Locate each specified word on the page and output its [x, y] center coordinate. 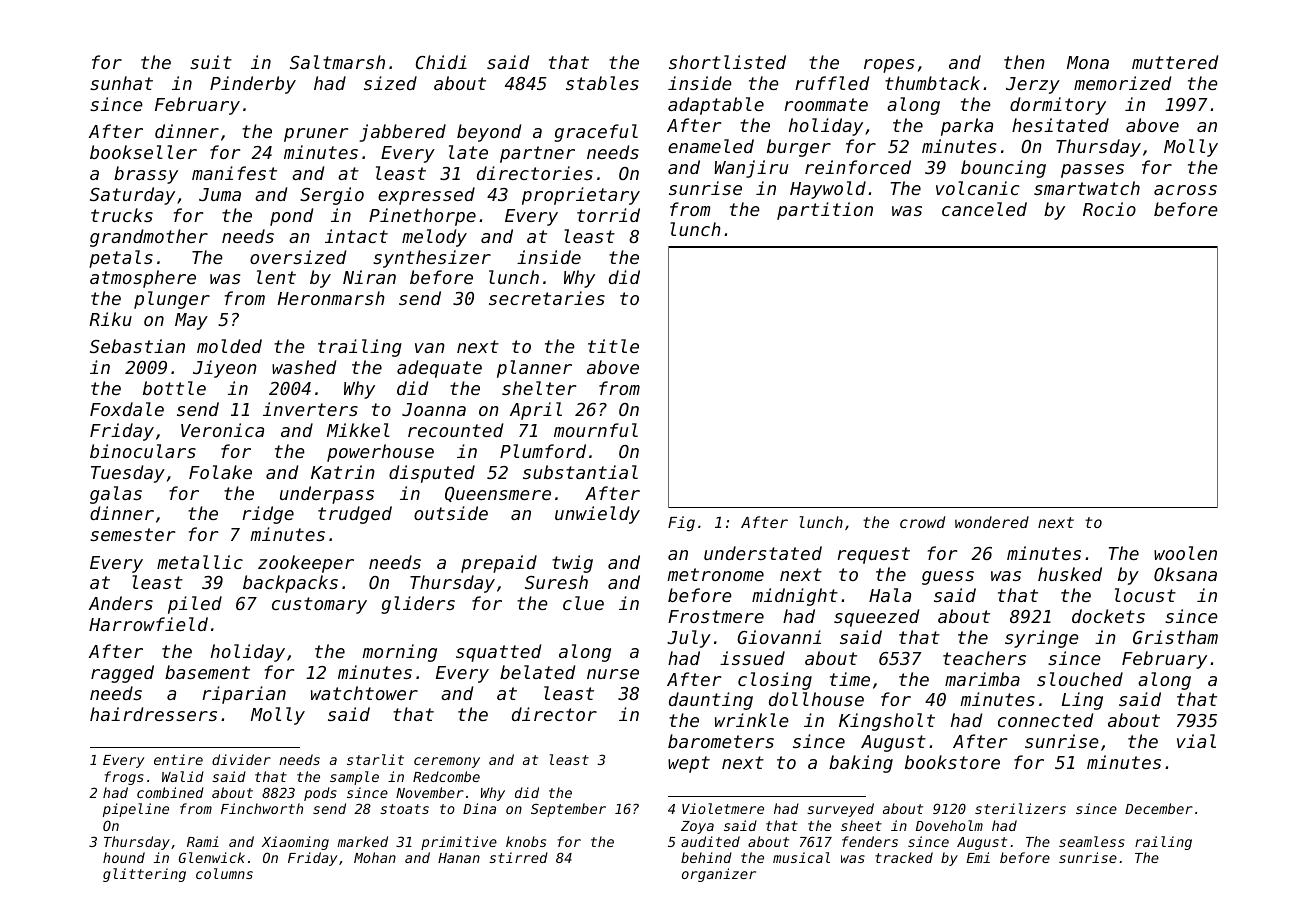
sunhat [121, 83]
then [1024, 62]
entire [178, 759]
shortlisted [727, 62]
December [1159, 808]
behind [706, 857]
